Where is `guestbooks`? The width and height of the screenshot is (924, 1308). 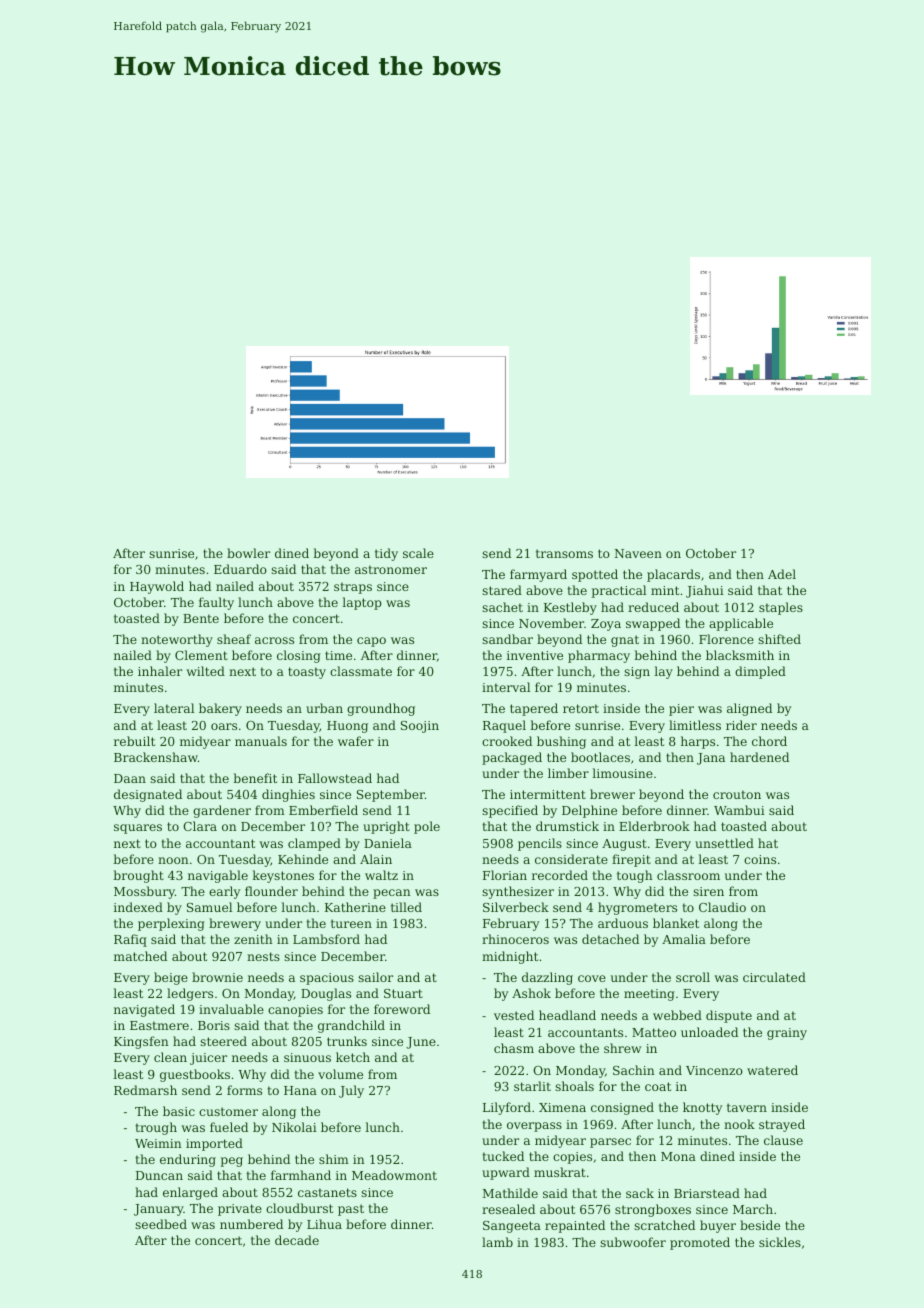
guestbooks is located at coordinates (195, 1075).
